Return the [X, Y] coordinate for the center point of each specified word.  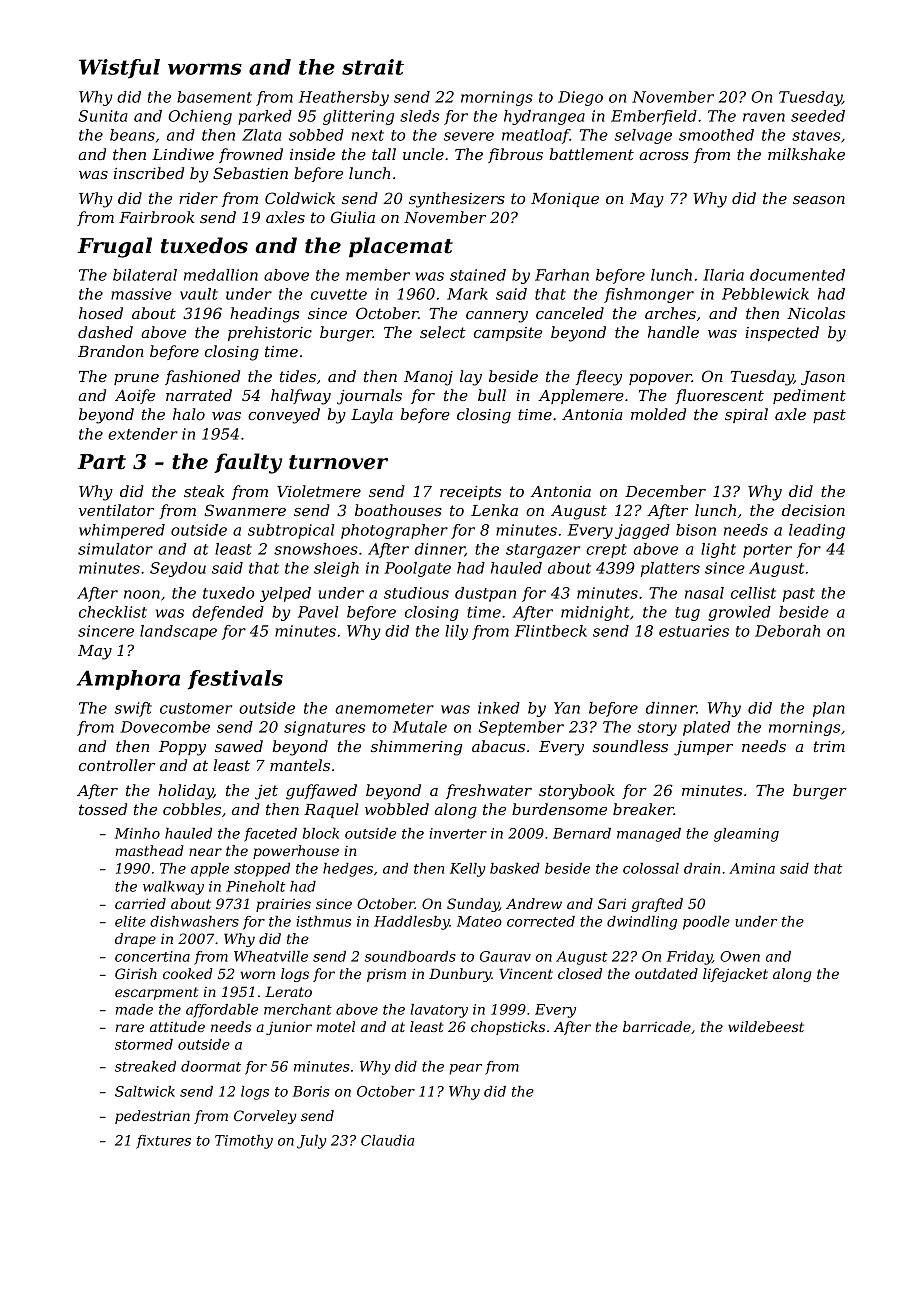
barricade [657, 1026]
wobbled [397, 809]
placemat [401, 247]
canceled [570, 313]
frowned [251, 155]
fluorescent [719, 396]
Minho [137, 833]
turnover [338, 462]
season [819, 200]
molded [658, 414]
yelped [285, 594]
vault [199, 294]
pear [466, 1069]
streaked [145, 1066]
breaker [643, 809]
